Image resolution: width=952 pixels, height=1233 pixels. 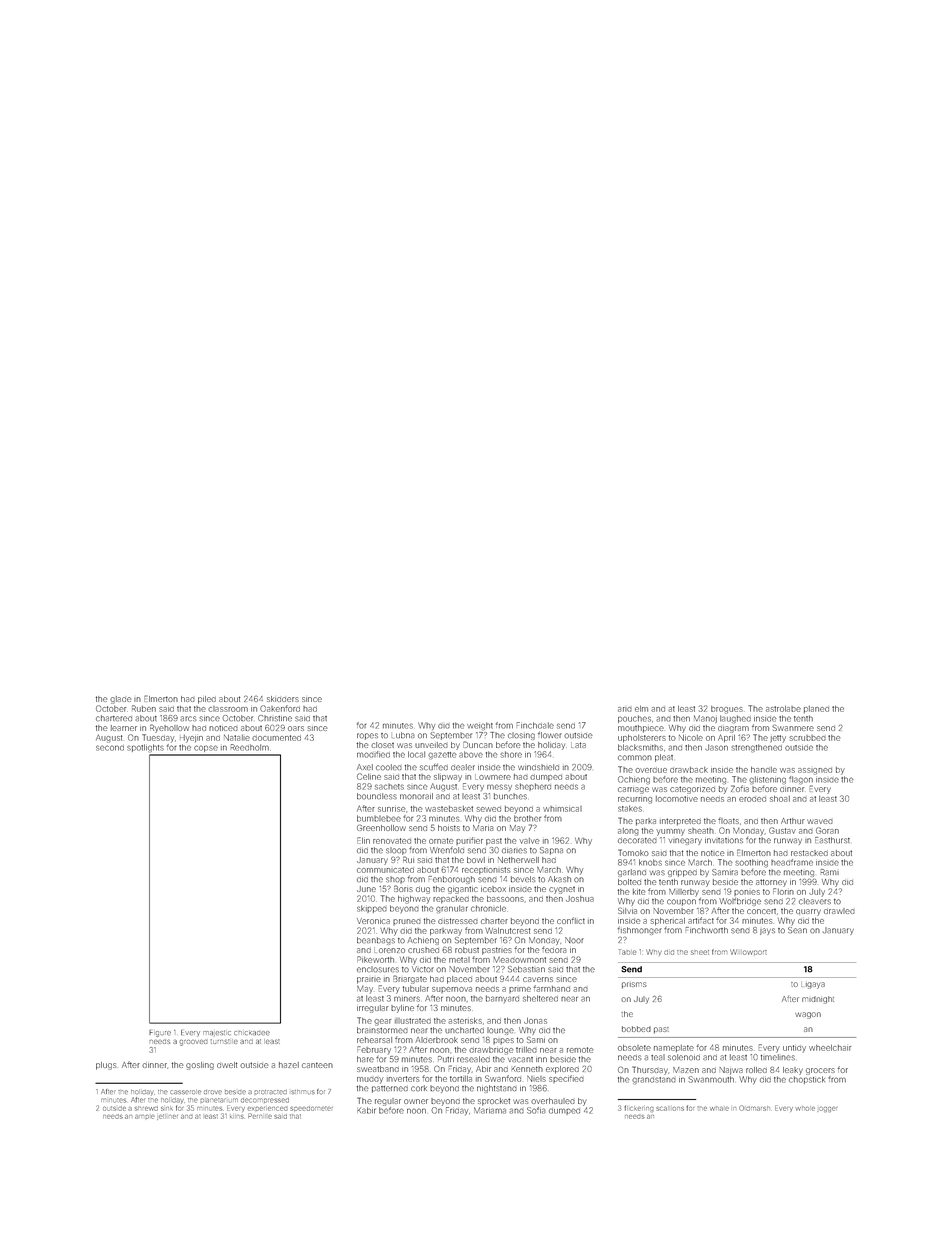 What do you see at coordinates (366, 889) in the screenshot?
I see `June` at bounding box center [366, 889].
